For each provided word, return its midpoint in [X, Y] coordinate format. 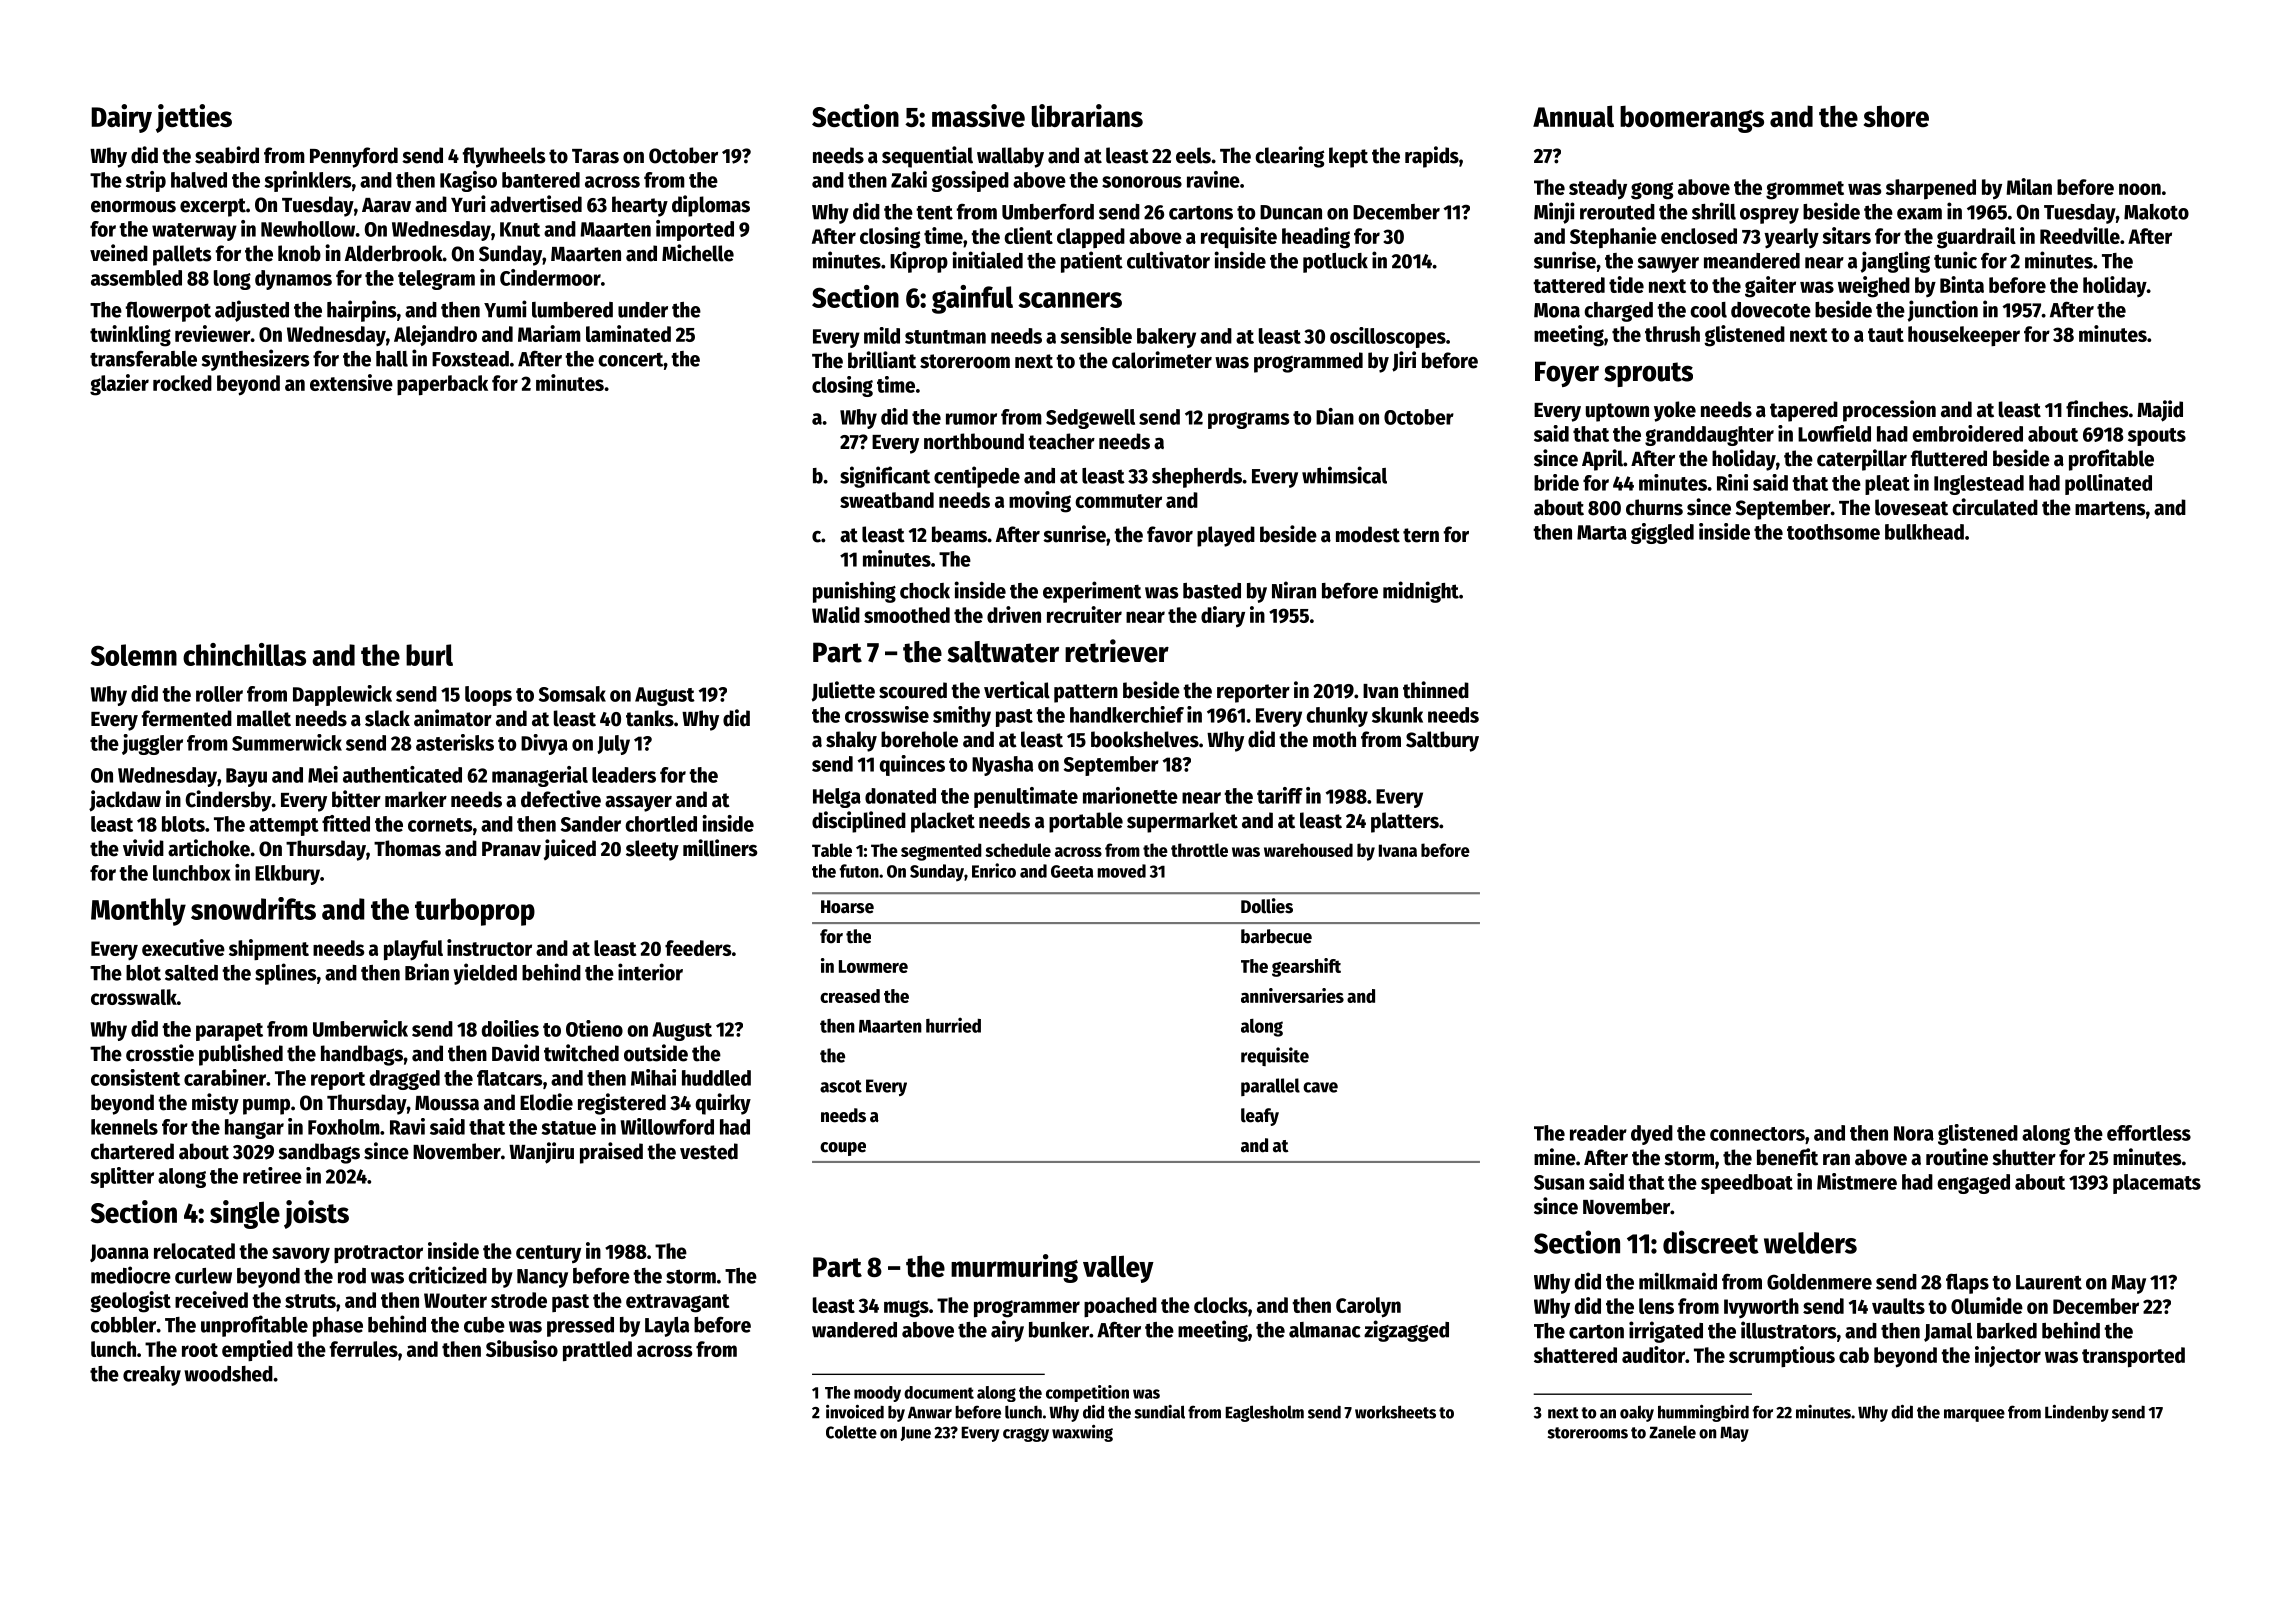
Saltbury [1442, 741]
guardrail [1976, 238]
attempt [284, 827]
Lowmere [873, 966]
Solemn [134, 655]
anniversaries [1292, 995]
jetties [194, 118]
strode [519, 1300]
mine [1555, 1157]
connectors [1757, 1134]
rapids [1432, 157]
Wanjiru [541, 1153]
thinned [1436, 690]
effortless [2149, 1133]
